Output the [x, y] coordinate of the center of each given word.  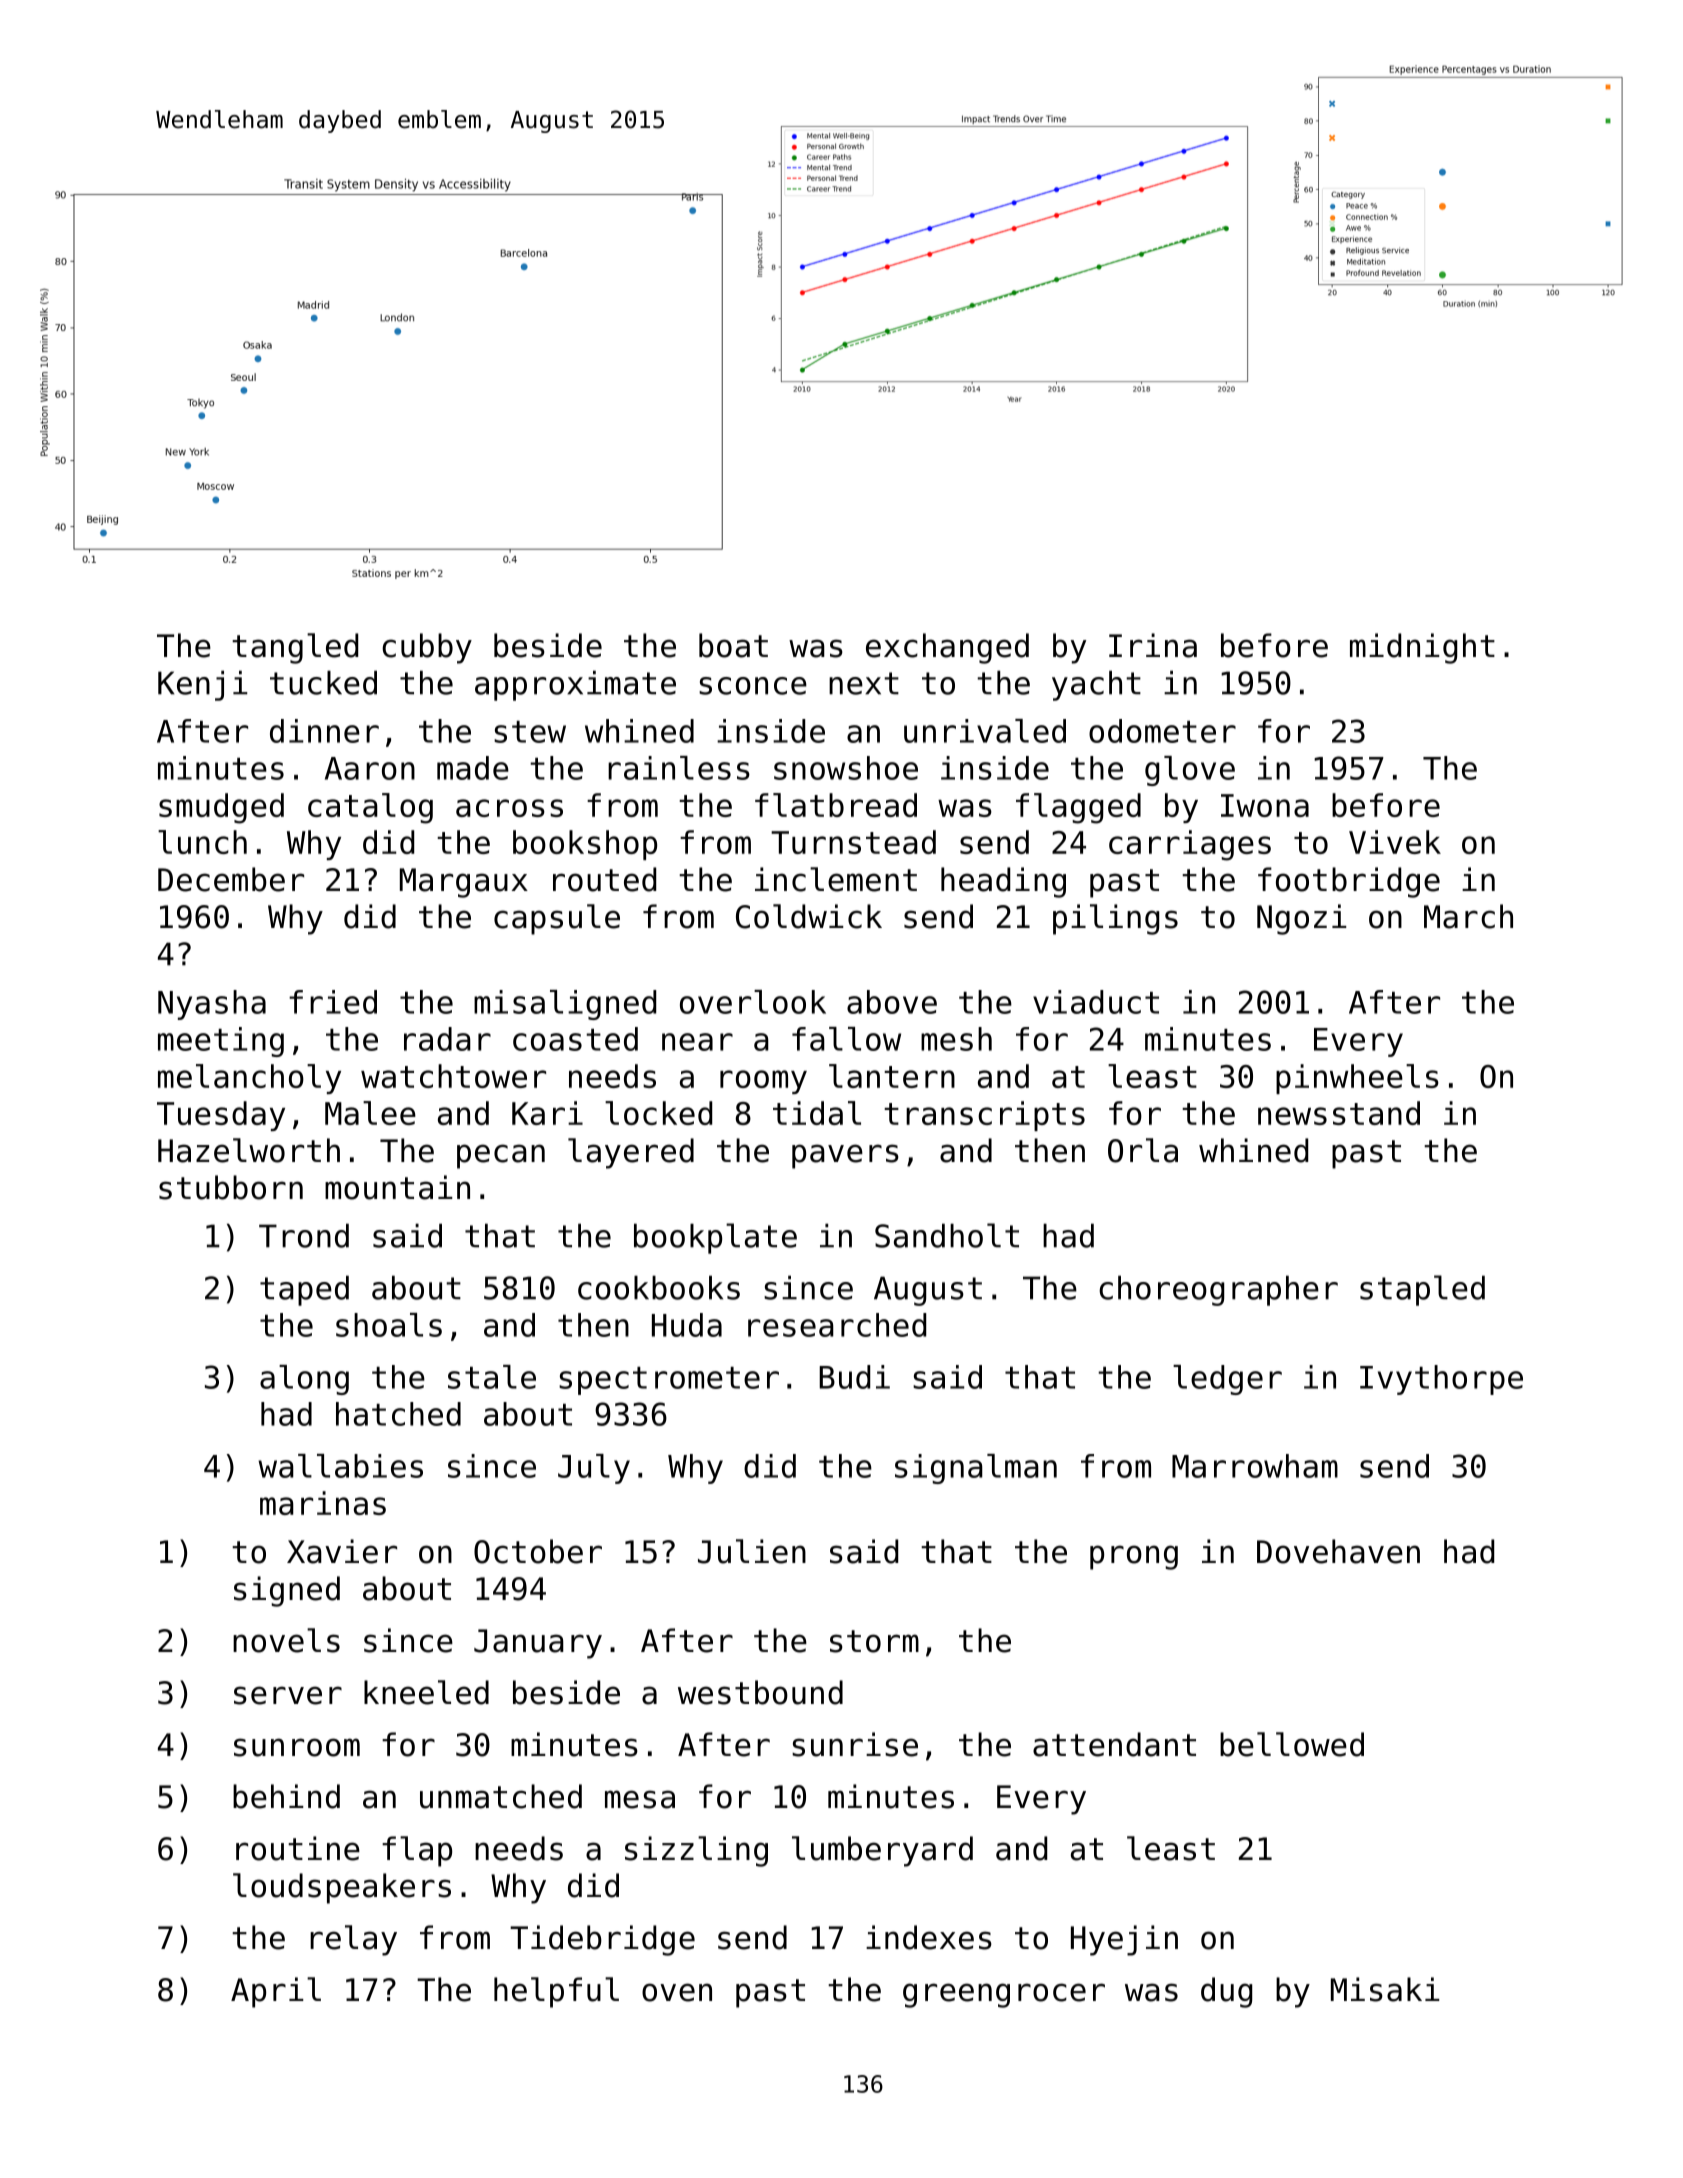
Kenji [203, 685]
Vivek [1395, 842]
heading [1003, 882]
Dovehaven [1338, 1551]
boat [733, 645]
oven [677, 1992]
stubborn [231, 1187]
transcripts [984, 1116]
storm [874, 1641]
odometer [1162, 731]
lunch [202, 842]
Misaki [1385, 1989]
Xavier [342, 1551]
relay [353, 1940]
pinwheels [1357, 1079]
